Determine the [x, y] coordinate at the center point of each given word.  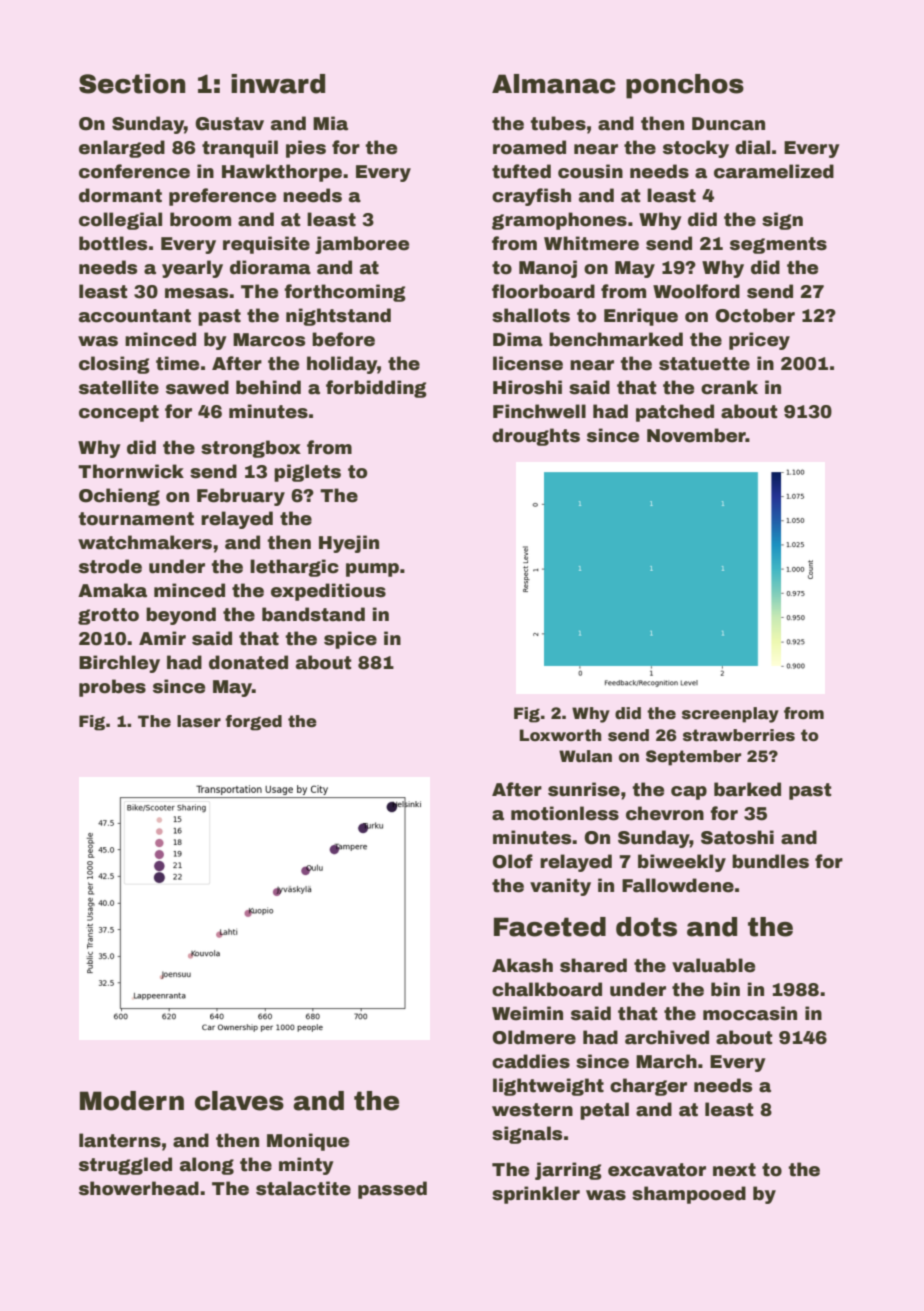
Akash [522, 965]
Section [132, 84]
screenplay [730, 715]
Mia [330, 123]
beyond [181, 616]
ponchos [685, 86]
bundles [770, 861]
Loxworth [561, 735]
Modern [132, 1101]
